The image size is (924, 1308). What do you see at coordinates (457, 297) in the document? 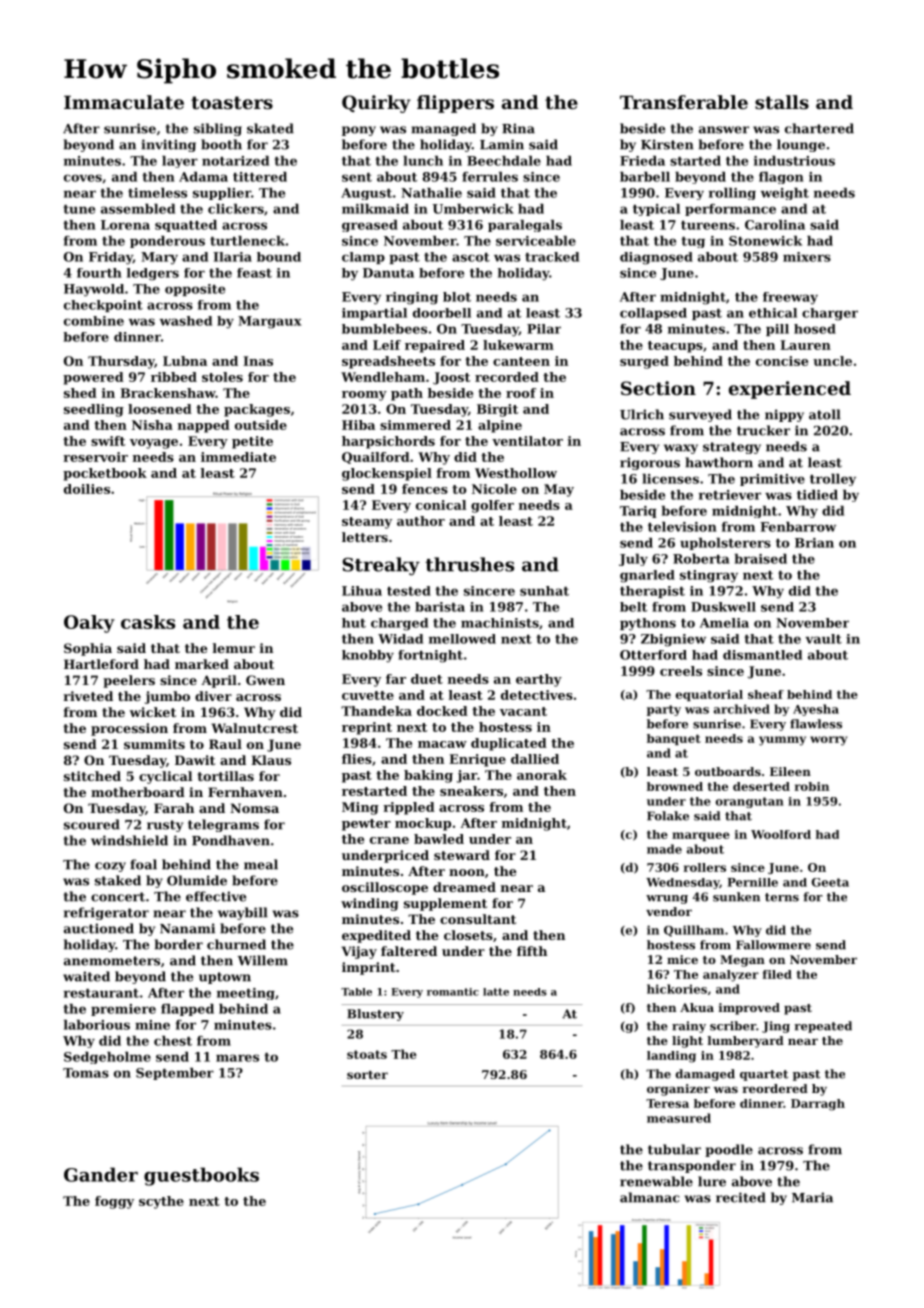
I see `blot` at bounding box center [457, 297].
